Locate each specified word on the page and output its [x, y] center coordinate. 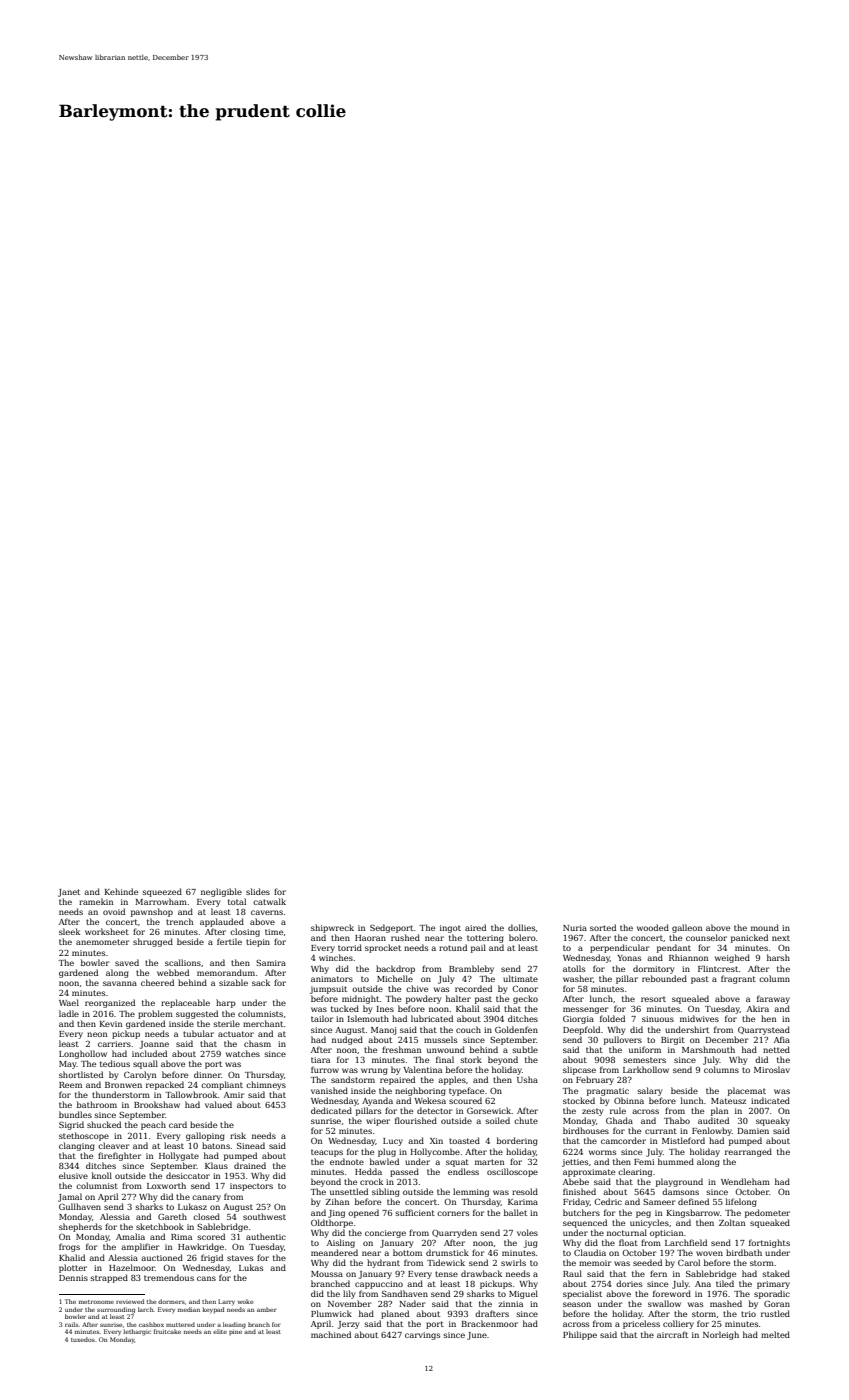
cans [206, 1278]
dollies [521, 927]
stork [471, 1059]
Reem [70, 1085]
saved [127, 962]
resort [653, 999]
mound [765, 927]
